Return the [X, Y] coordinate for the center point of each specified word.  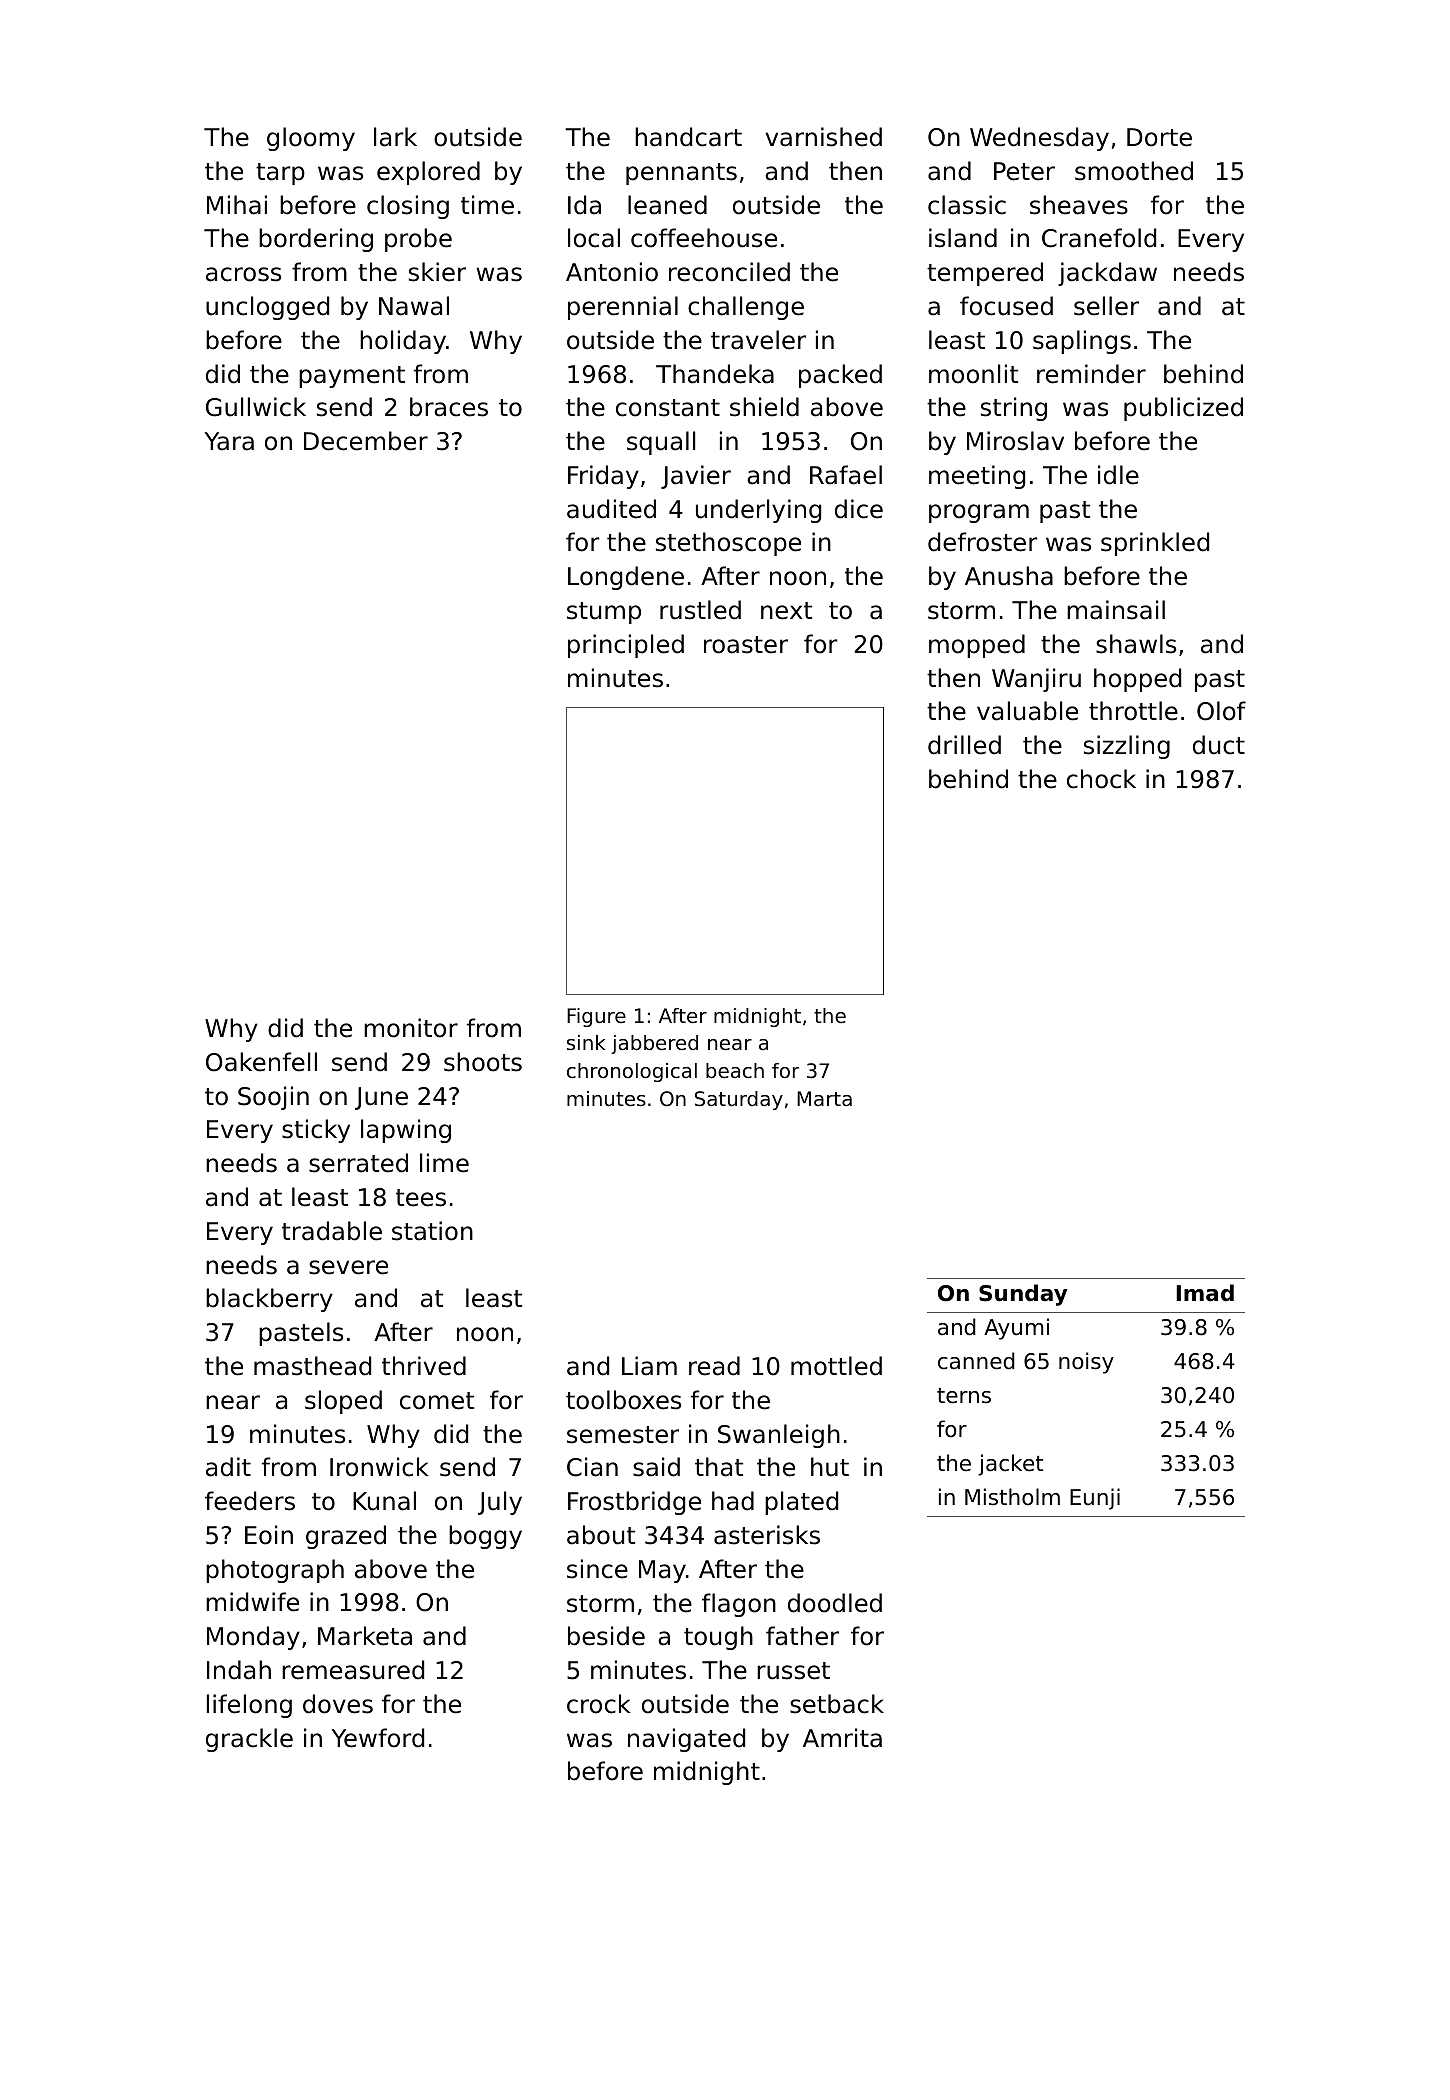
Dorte [1159, 137]
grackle [249, 1740]
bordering [316, 240]
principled [626, 646]
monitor [411, 1028]
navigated [686, 1740]
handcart [688, 137]
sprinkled [1155, 544]
